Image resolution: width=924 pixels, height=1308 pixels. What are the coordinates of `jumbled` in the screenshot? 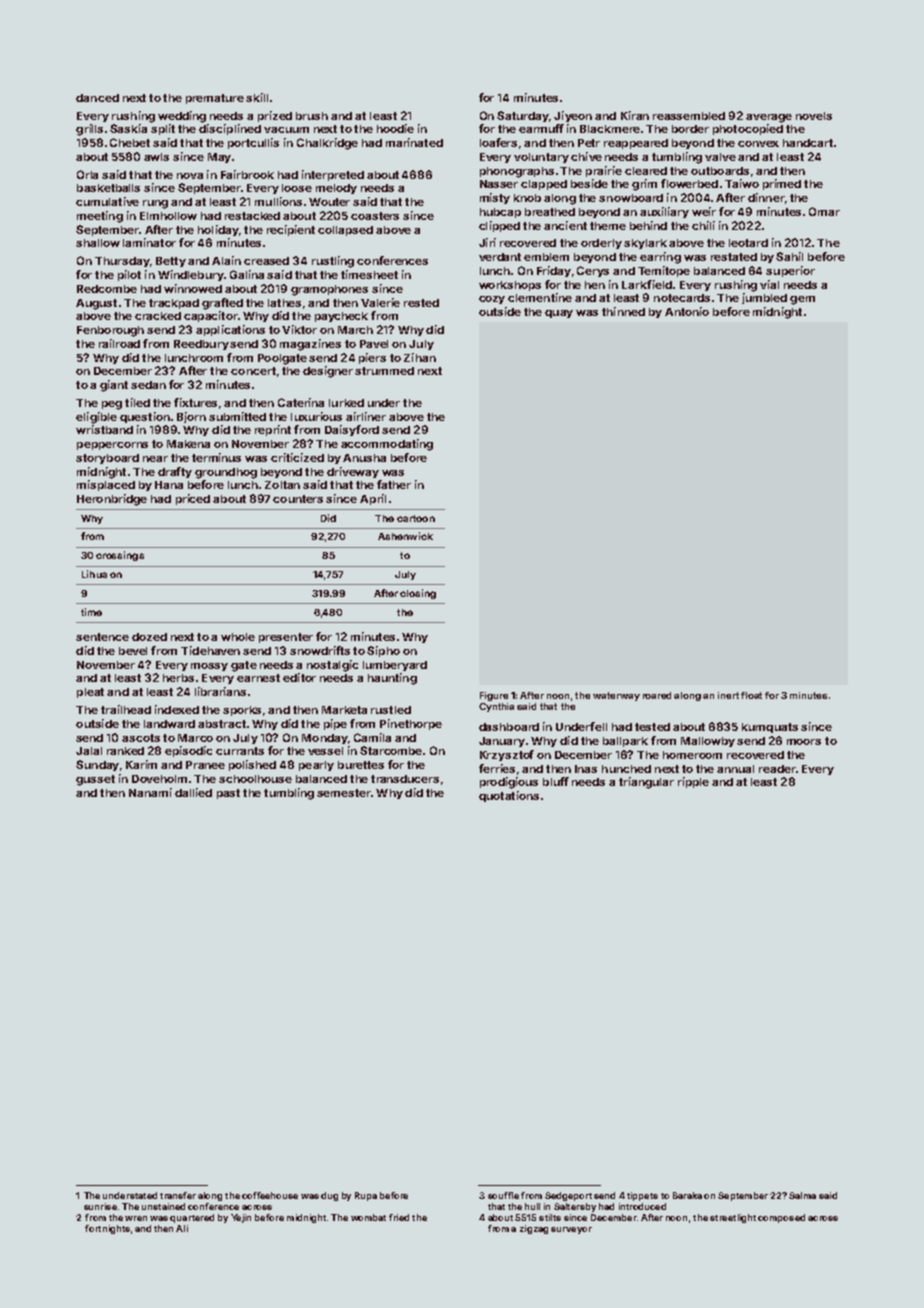 It's located at (764, 298).
